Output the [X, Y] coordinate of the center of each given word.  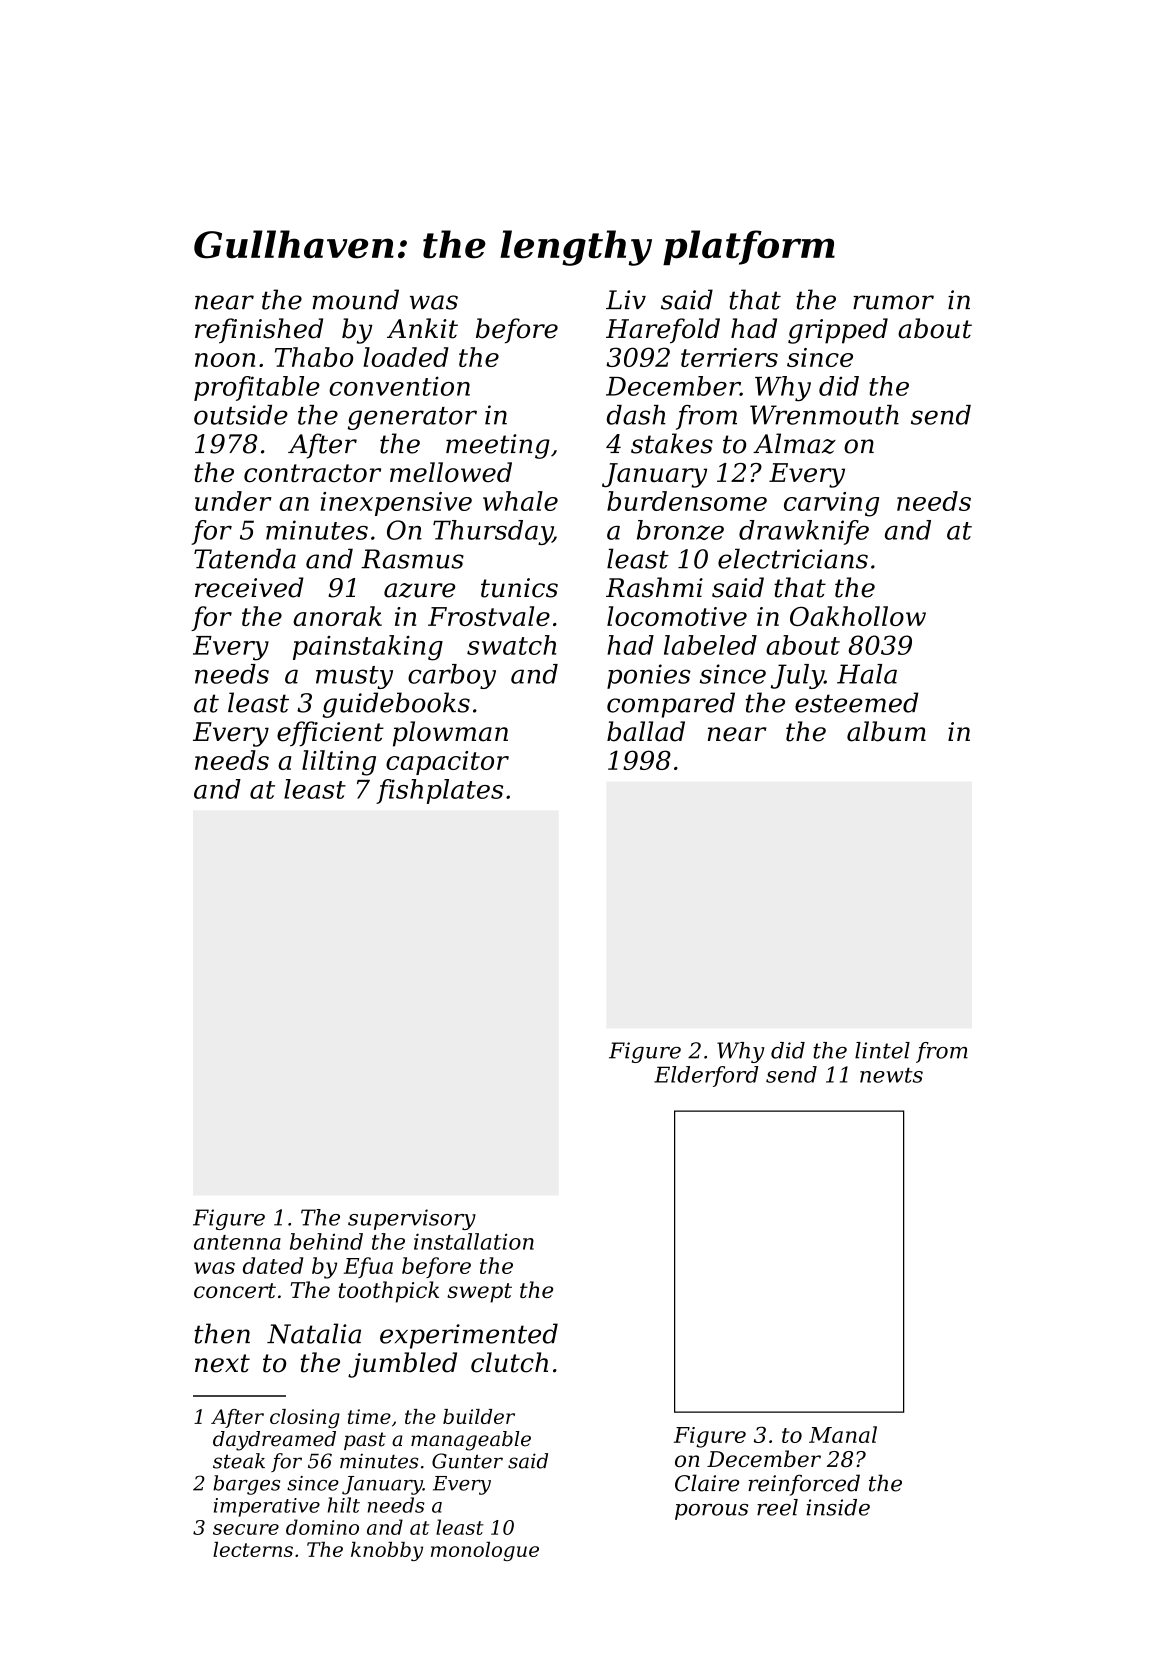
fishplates [439, 791]
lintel [882, 1050]
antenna [237, 1242]
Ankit [422, 328]
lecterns [253, 1549]
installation [474, 1241]
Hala [867, 674]
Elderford [706, 1076]
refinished [259, 331]
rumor [893, 302]
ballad [646, 731]
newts [891, 1075]
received [249, 587]
